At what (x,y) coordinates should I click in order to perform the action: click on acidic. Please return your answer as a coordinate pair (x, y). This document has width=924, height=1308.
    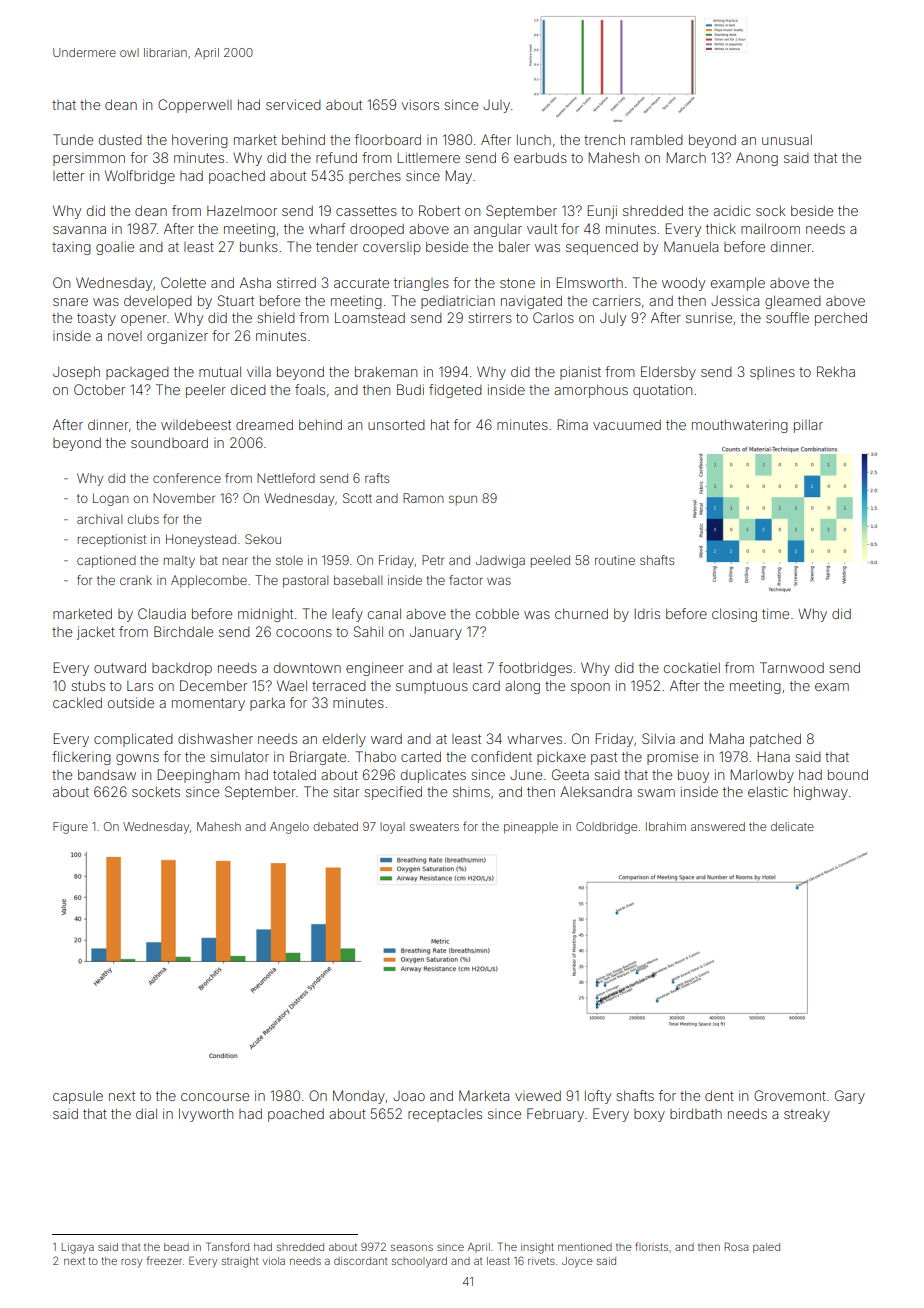
    Looking at the image, I should click on (731, 210).
